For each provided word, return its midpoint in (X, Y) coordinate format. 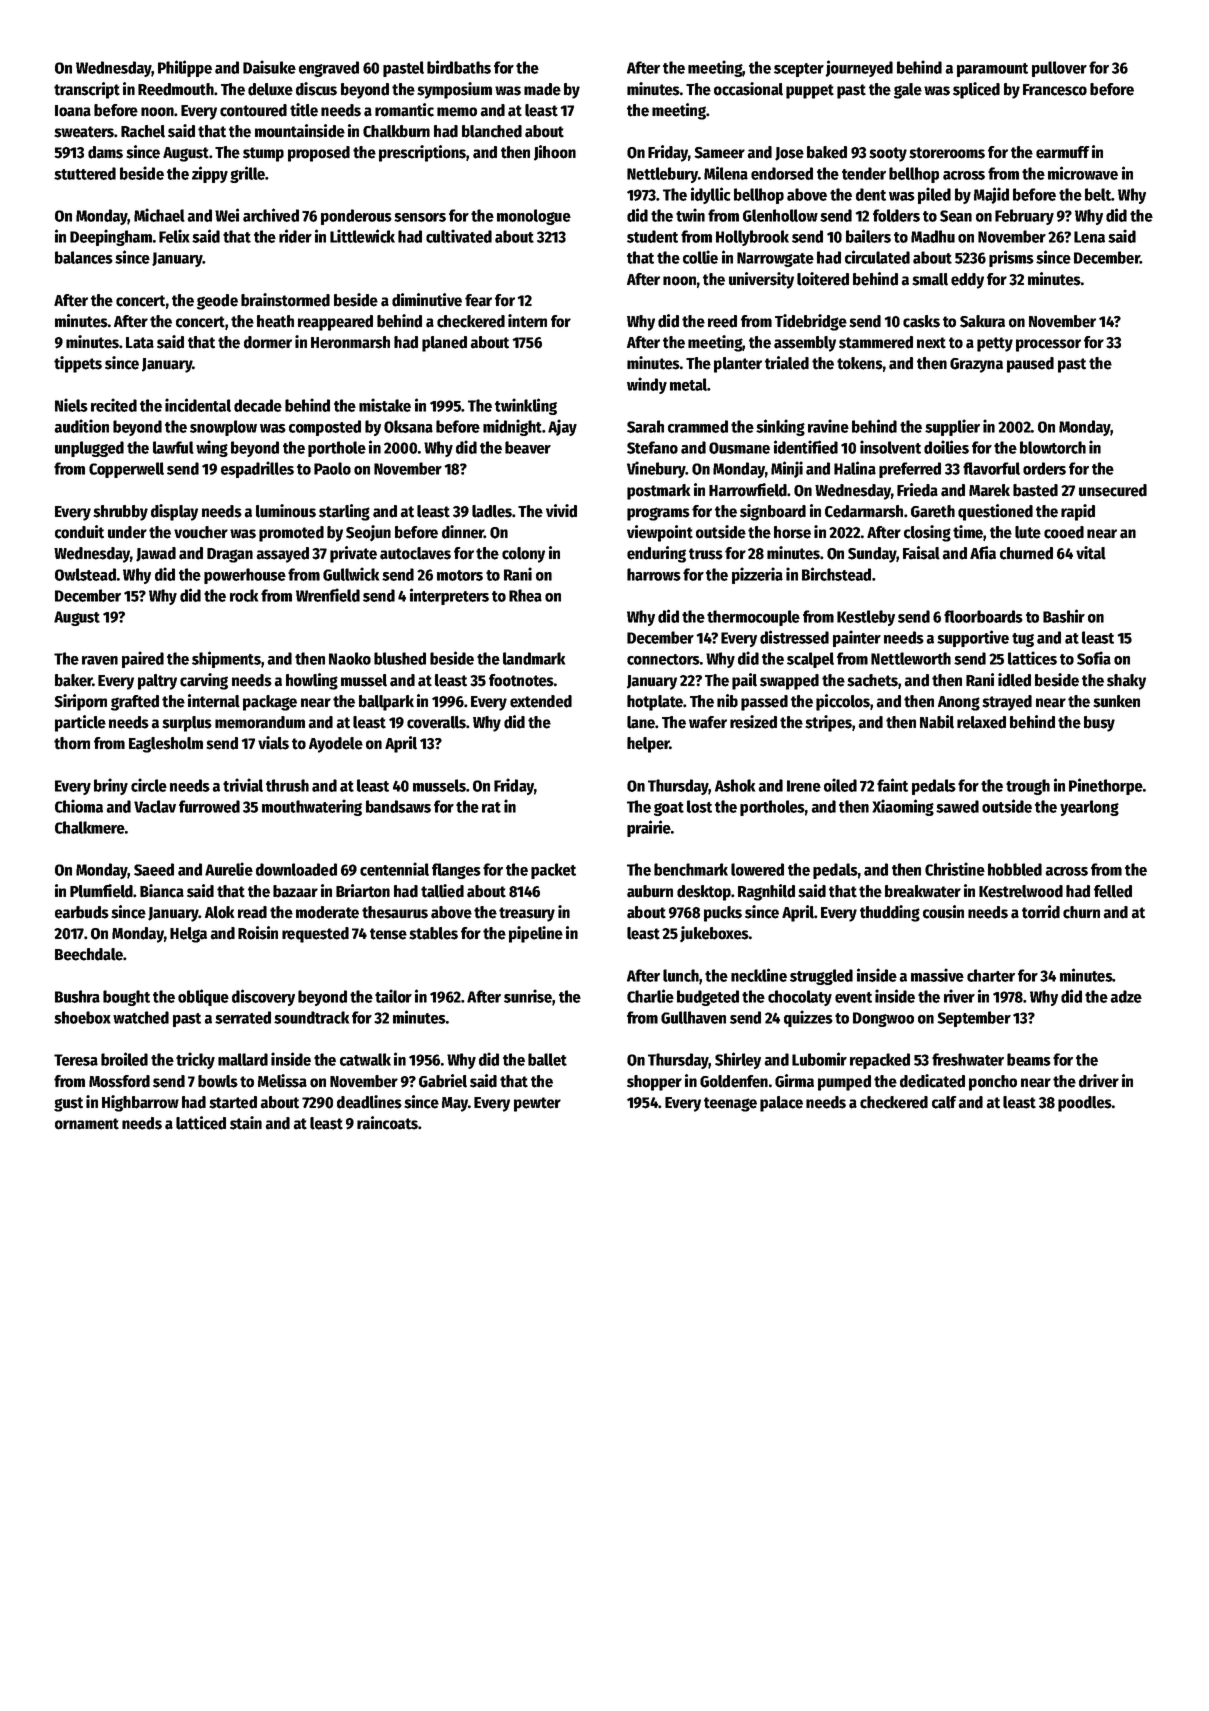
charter (991, 975)
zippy (210, 174)
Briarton (363, 891)
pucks (723, 914)
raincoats (387, 1123)
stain (246, 1123)
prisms (1011, 258)
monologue (534, 217)
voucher (201, 532)
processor (1048, 345)
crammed (698, 426)
